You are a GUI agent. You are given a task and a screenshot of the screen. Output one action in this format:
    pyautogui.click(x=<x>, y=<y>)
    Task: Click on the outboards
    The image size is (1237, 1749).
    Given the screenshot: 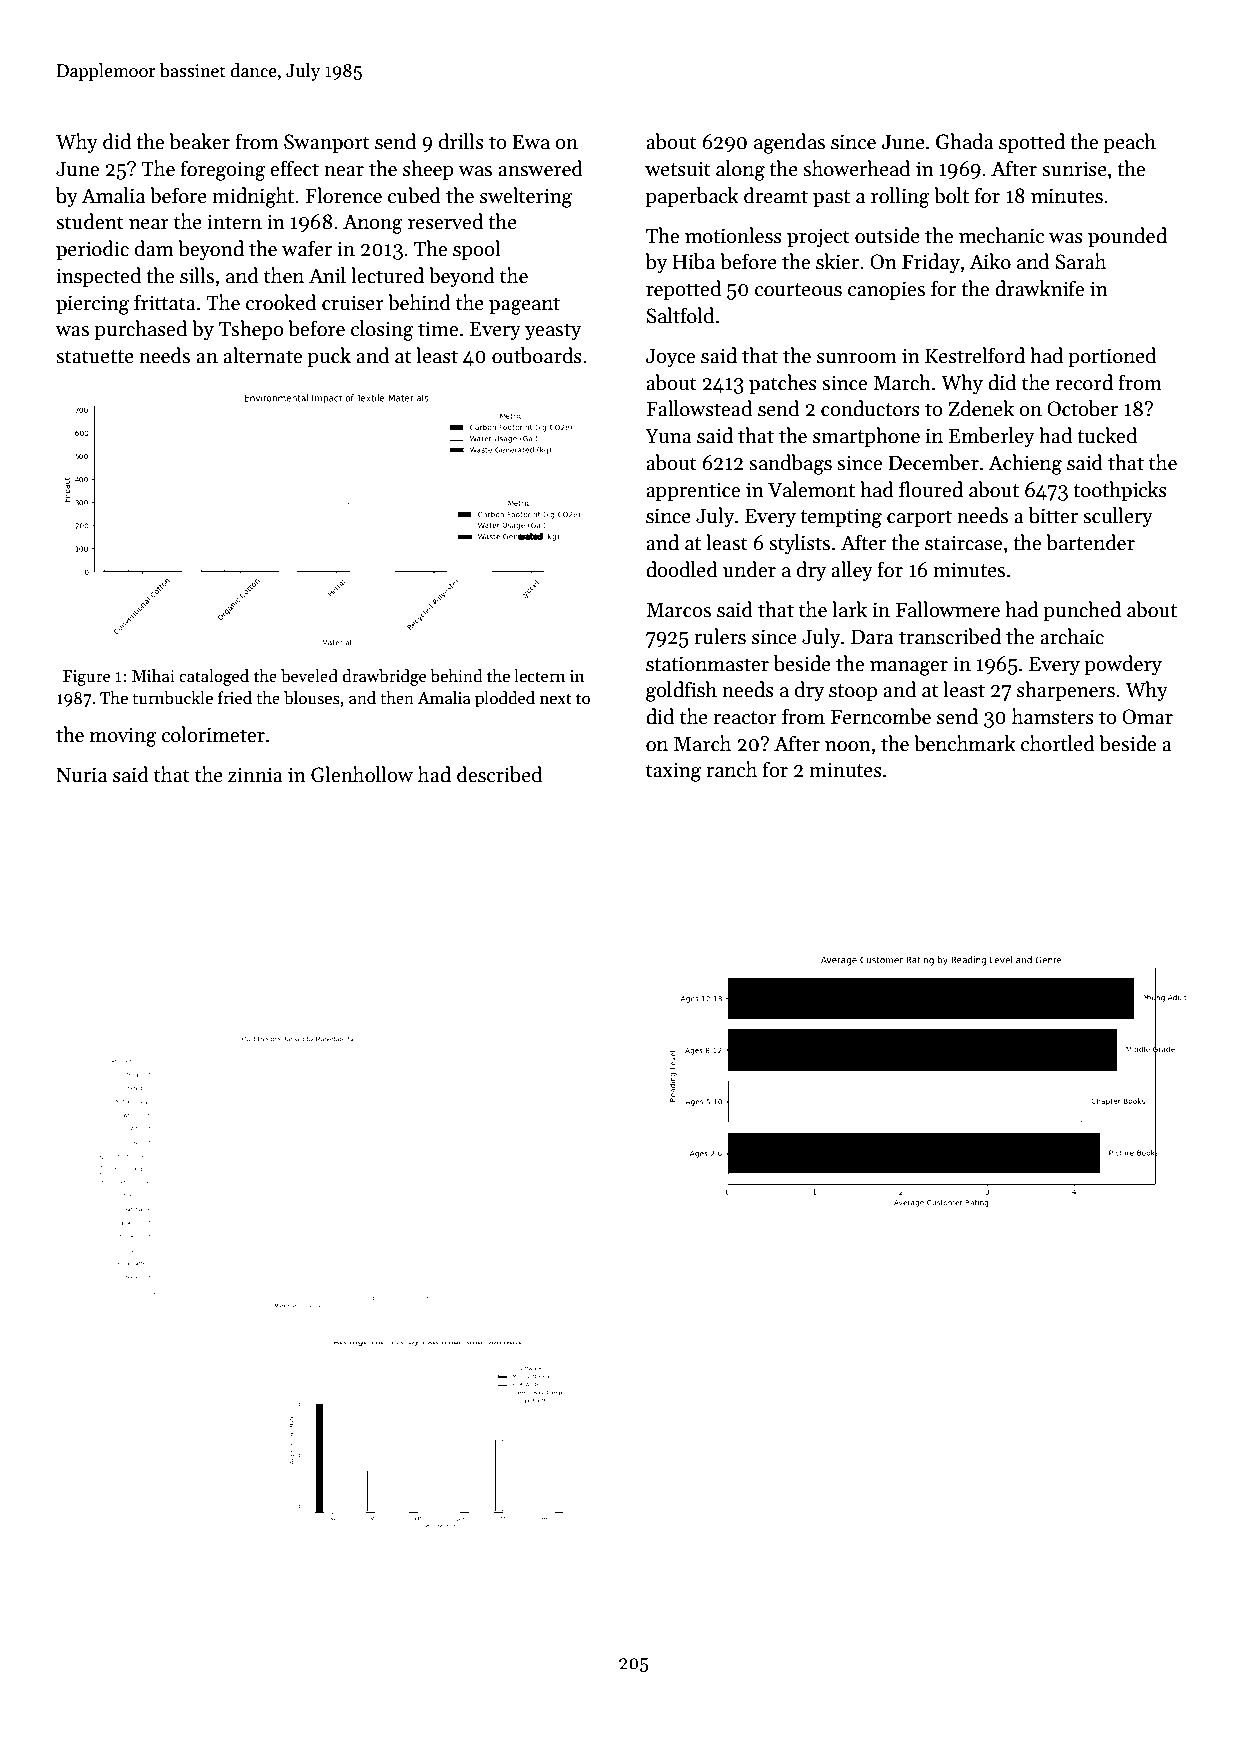 What is the action you would take?
    pyautogui.click(x=537, y=355)
